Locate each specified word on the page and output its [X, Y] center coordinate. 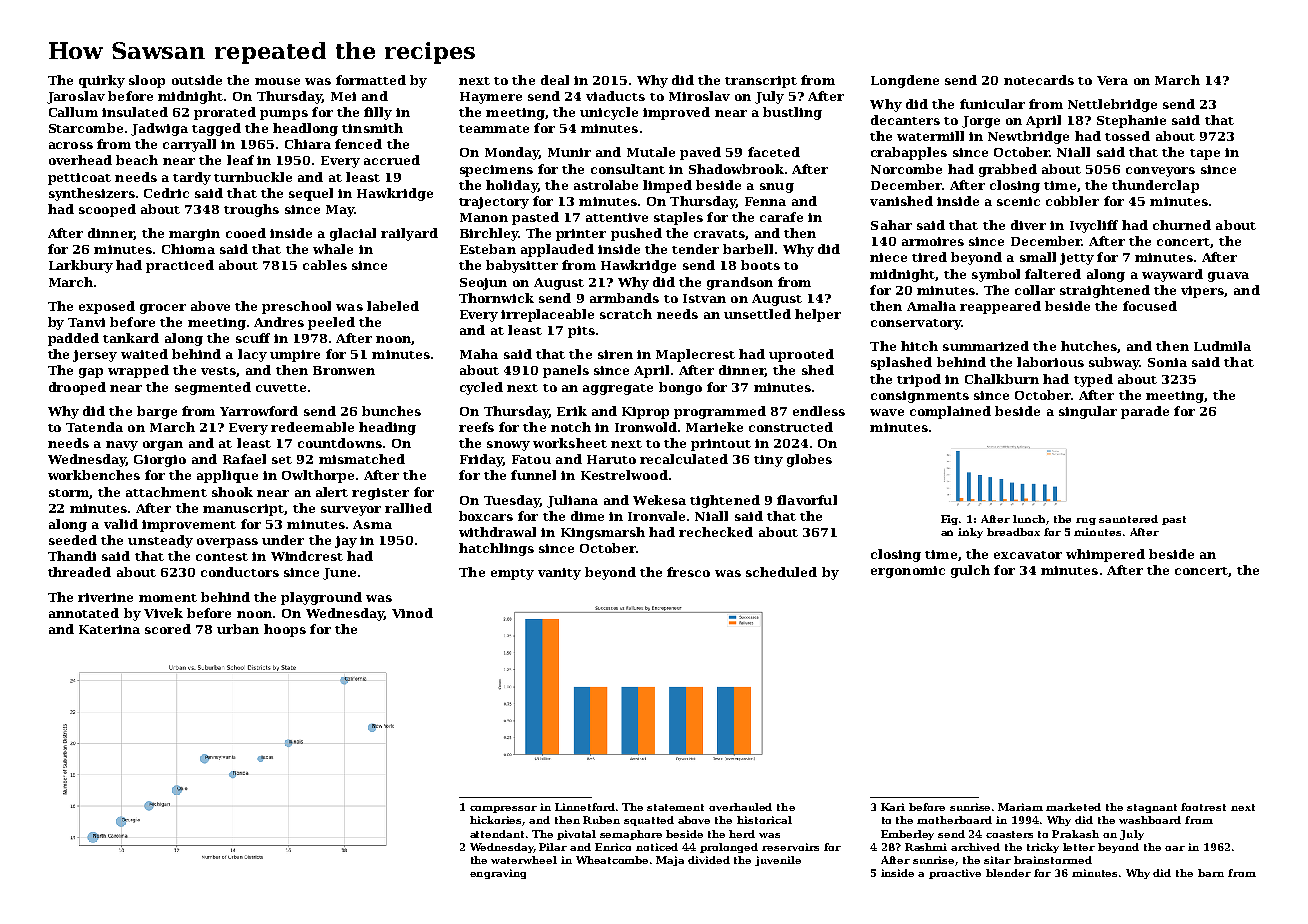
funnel [533, 475]
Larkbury [81, 266]
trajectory [494, 203]
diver [1028, 225]
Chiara [308, 144]
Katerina [109, 629]
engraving [498, 874]
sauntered [1128, 519]
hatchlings [496, 549]
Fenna [765, 201]
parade [1145, 412]
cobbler [1072, 201]
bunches [391, 411]
